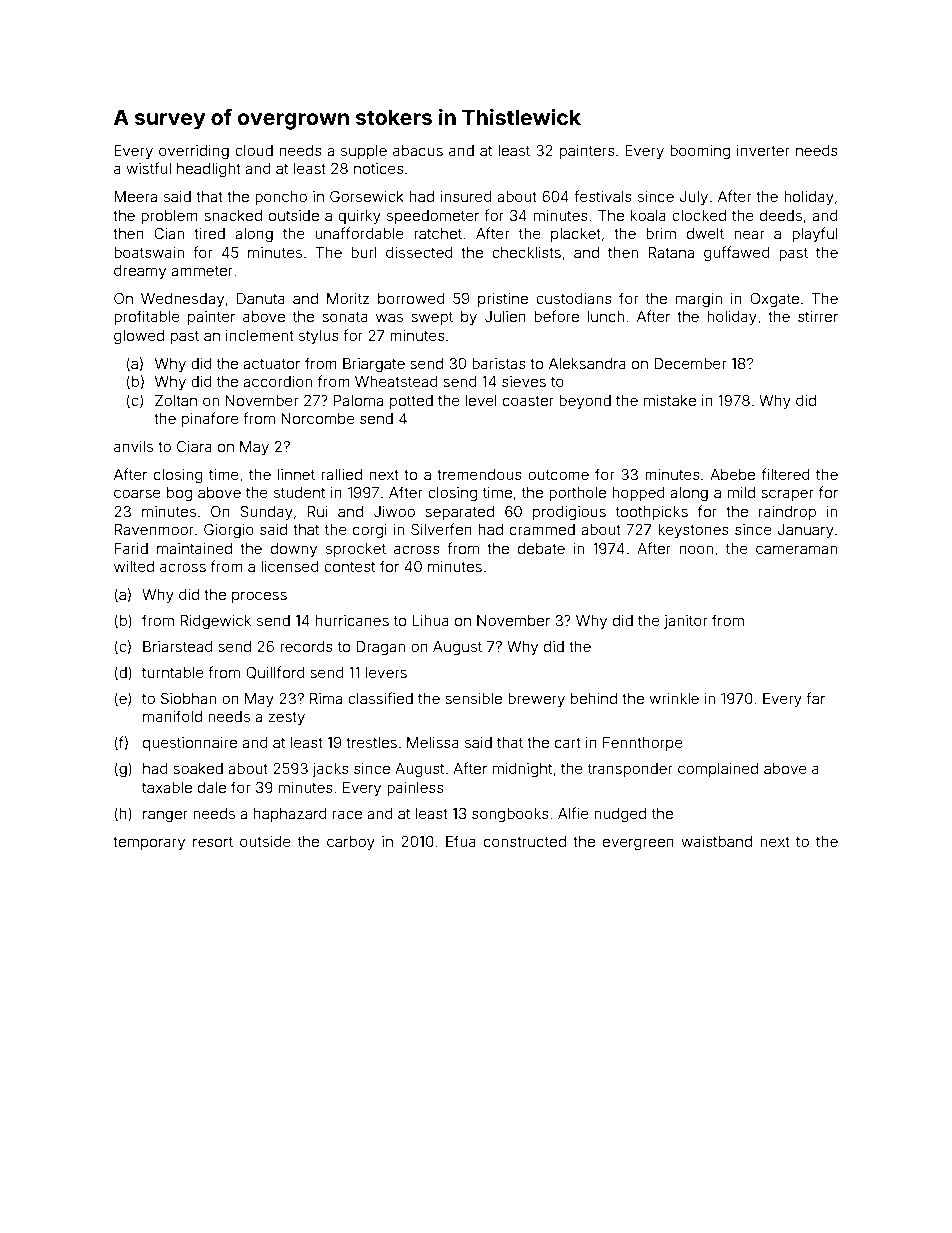  I want to click on Fennthorpe, so click(643, 744).
